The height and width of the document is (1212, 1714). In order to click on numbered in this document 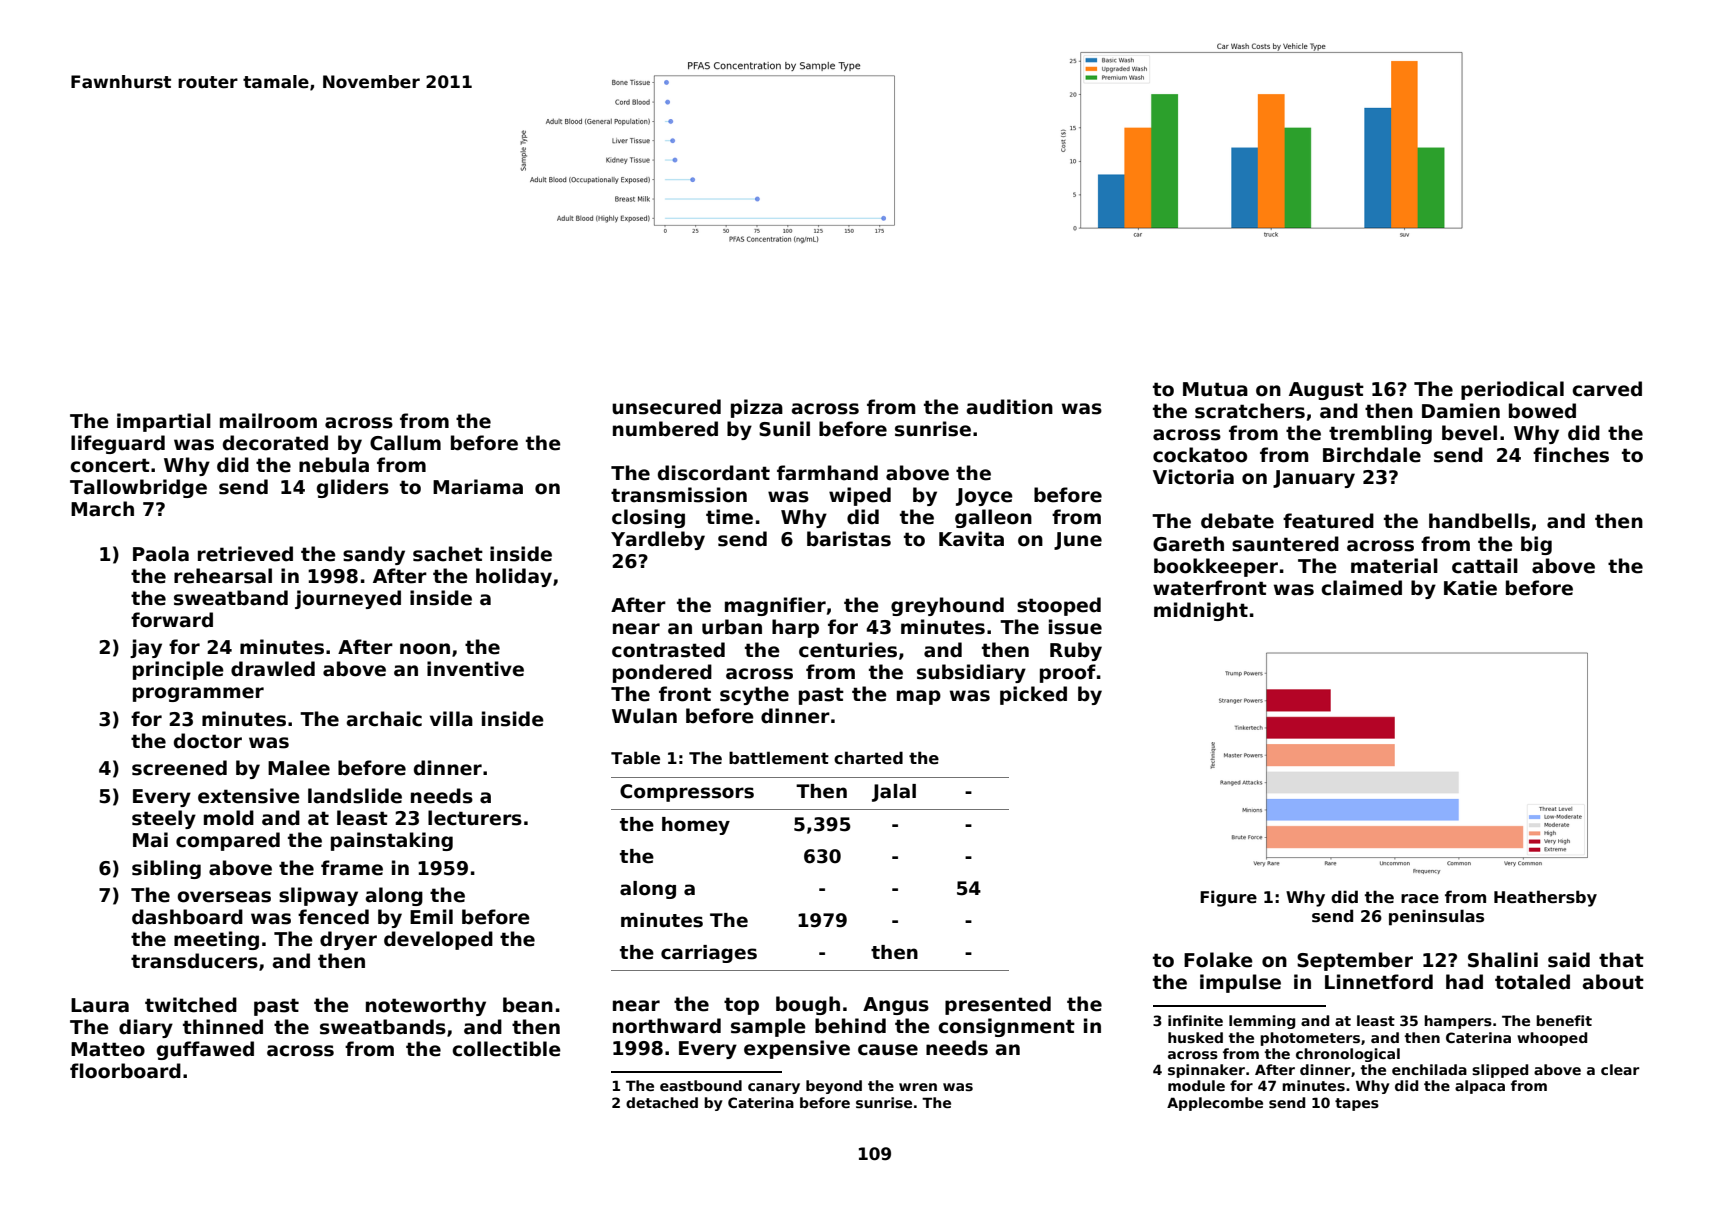, I will do `click(665, 429)`.
